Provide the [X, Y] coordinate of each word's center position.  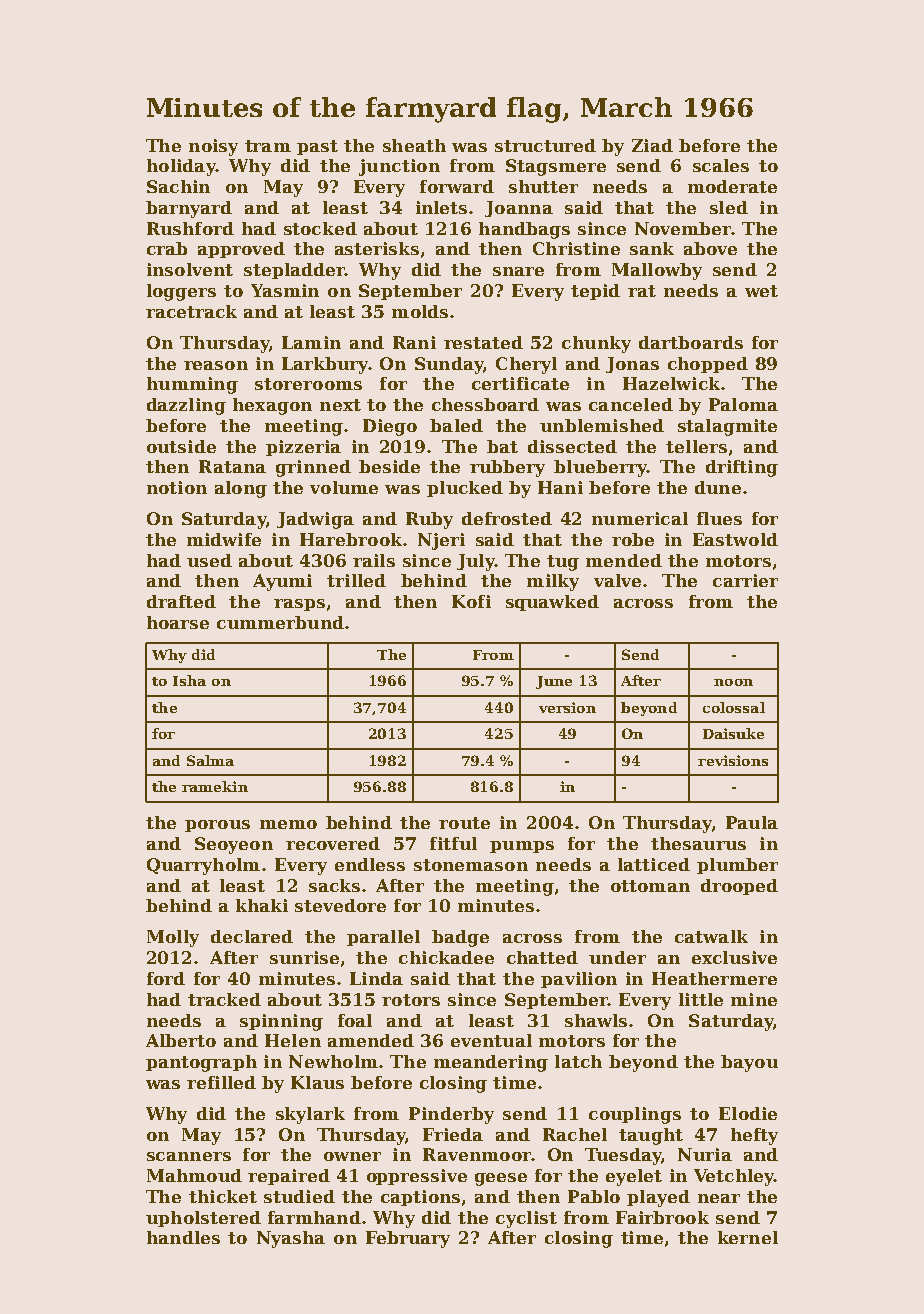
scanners [189, 1156]
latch [578, 1061]
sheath [414, 145]
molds [420, 311]
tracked [224, 999]
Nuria [705, 1154]
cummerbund [280, 622]
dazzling [186, 406]
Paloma [743, 404]
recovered [333, 843]
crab [167, 248]
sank [652, 248]
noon [733, 682]
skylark [310, 1115]
